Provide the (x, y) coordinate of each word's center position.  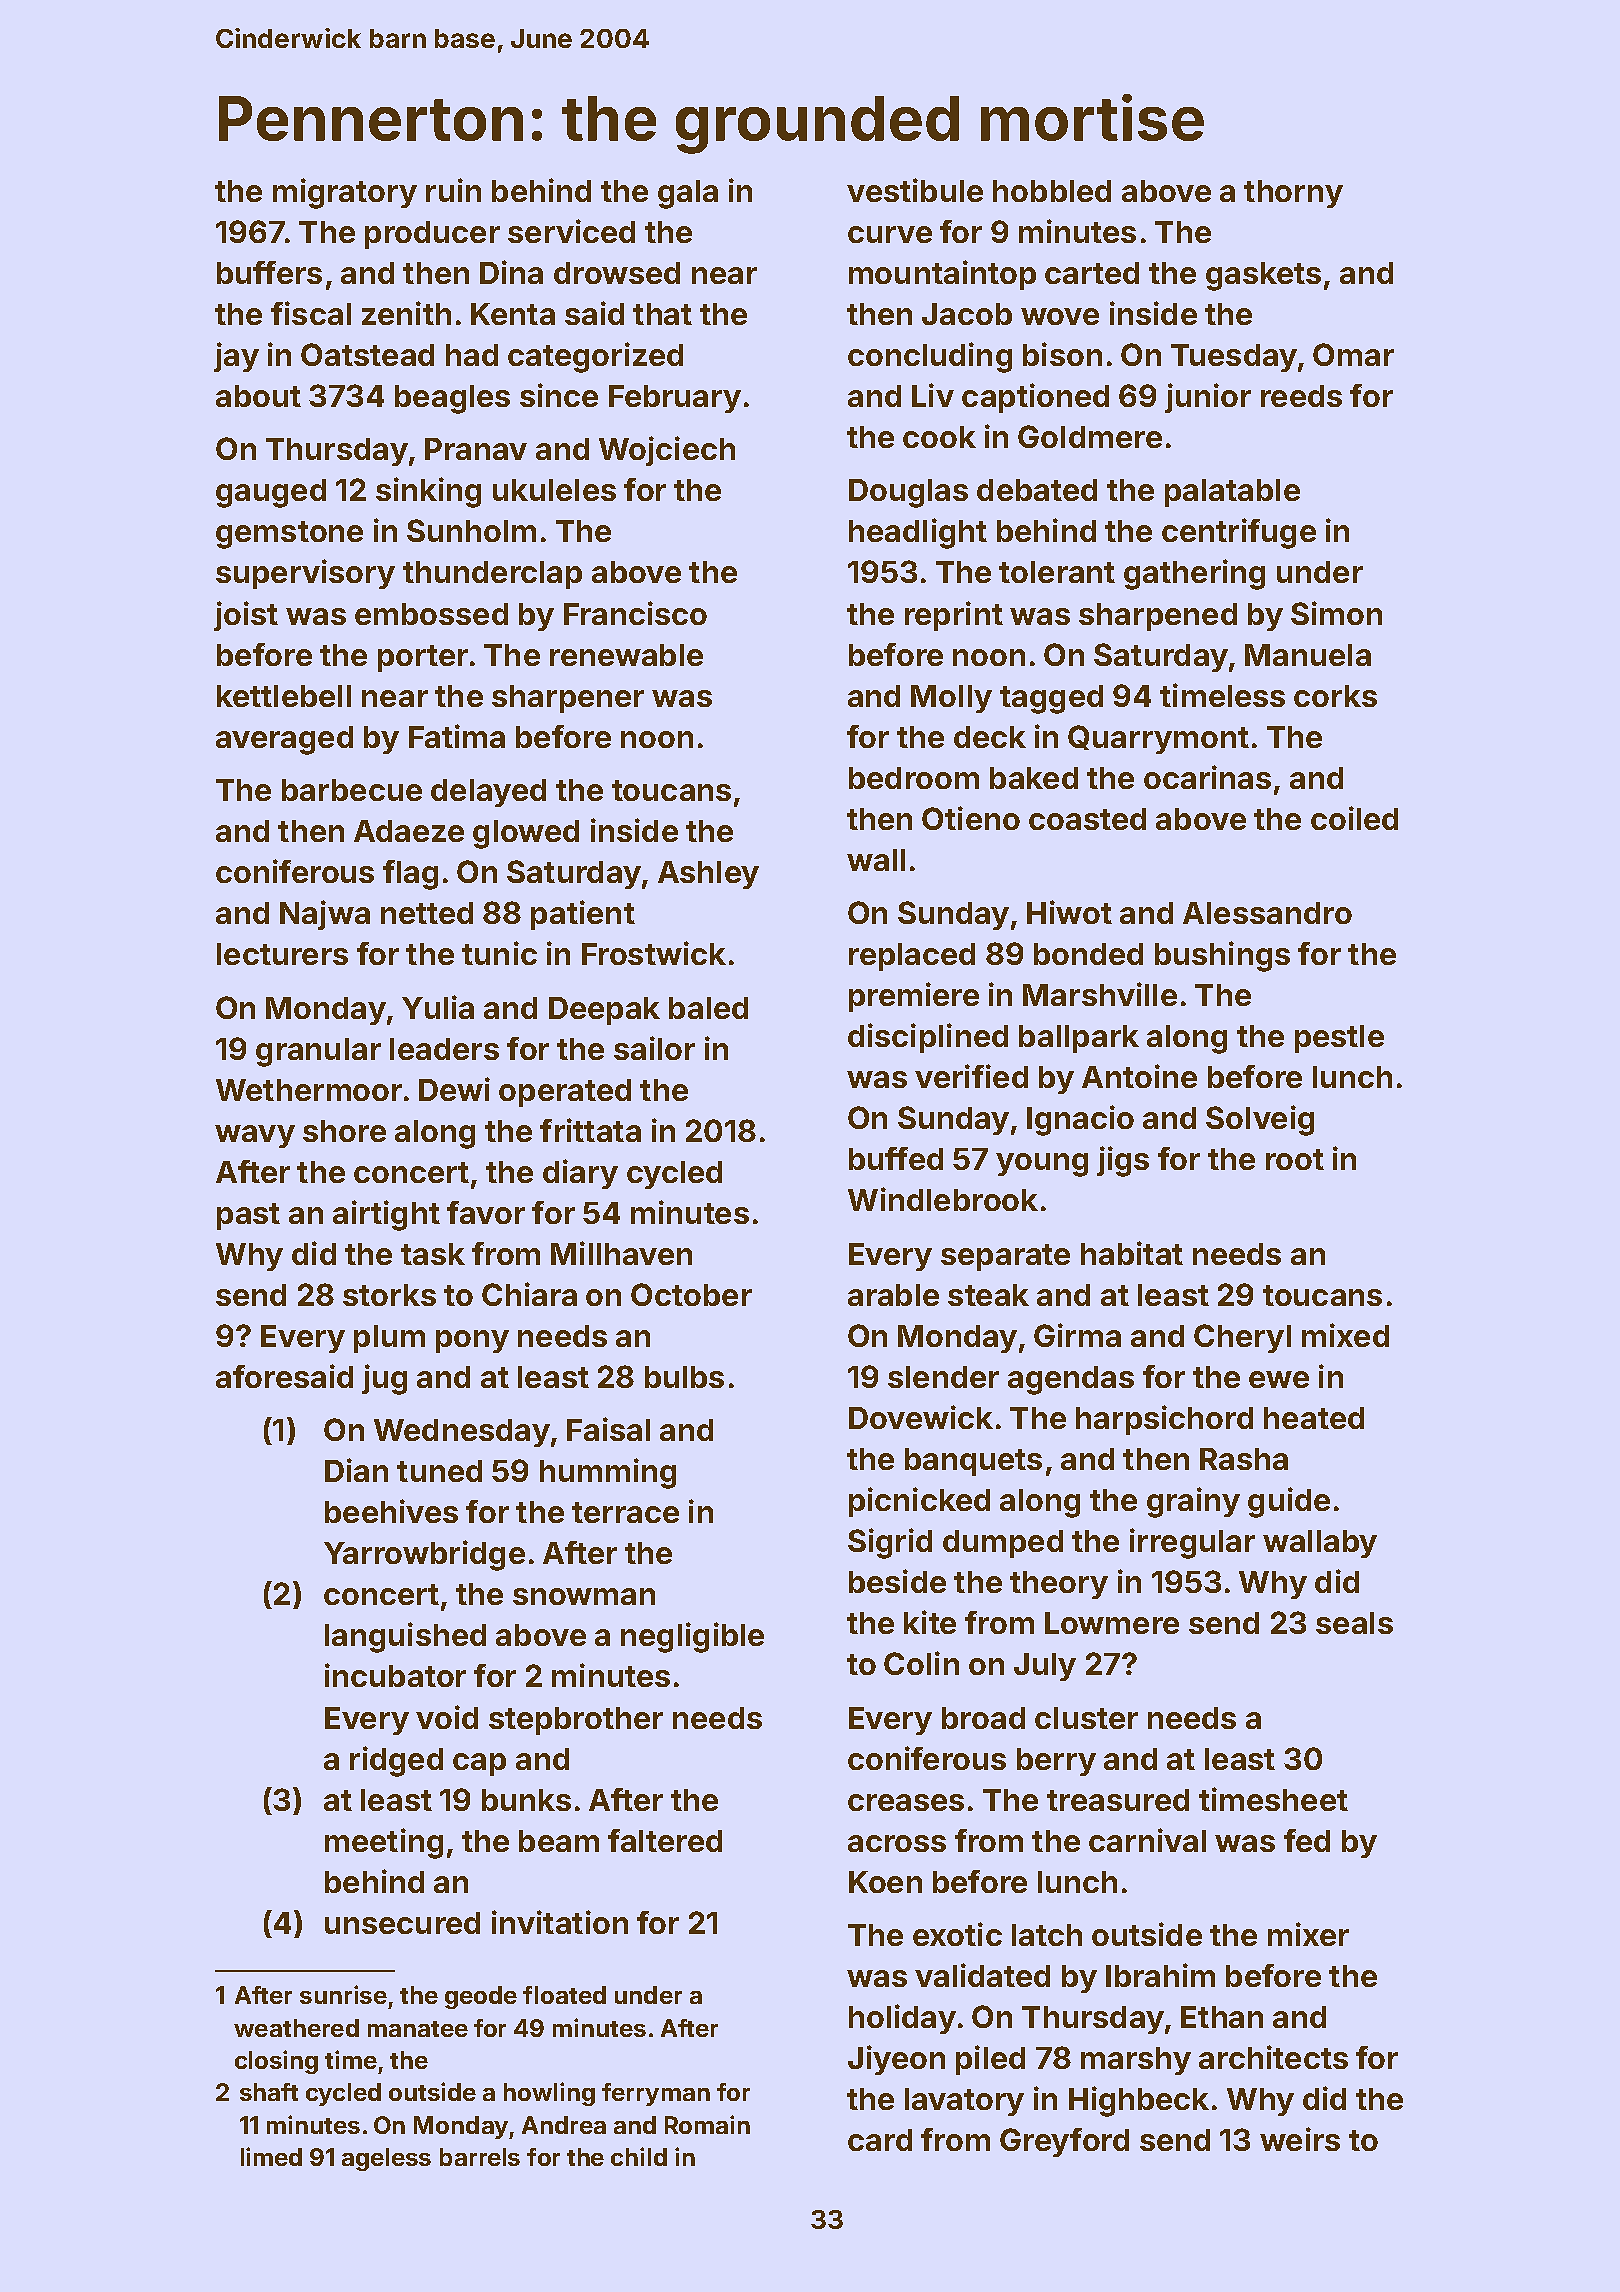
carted (1092, 273)
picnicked (919, 1502)
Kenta (513, 314)
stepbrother (576, 1721)
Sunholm (471, 530)
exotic (957, 1934)
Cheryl (1242, 1338)
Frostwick (654, 953)
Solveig (1260, 1120)
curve (890, 234)
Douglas (908, 493)
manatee (418, 2029)
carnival (1147, 1840)
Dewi (454, 1089)
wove (1060, 316)
